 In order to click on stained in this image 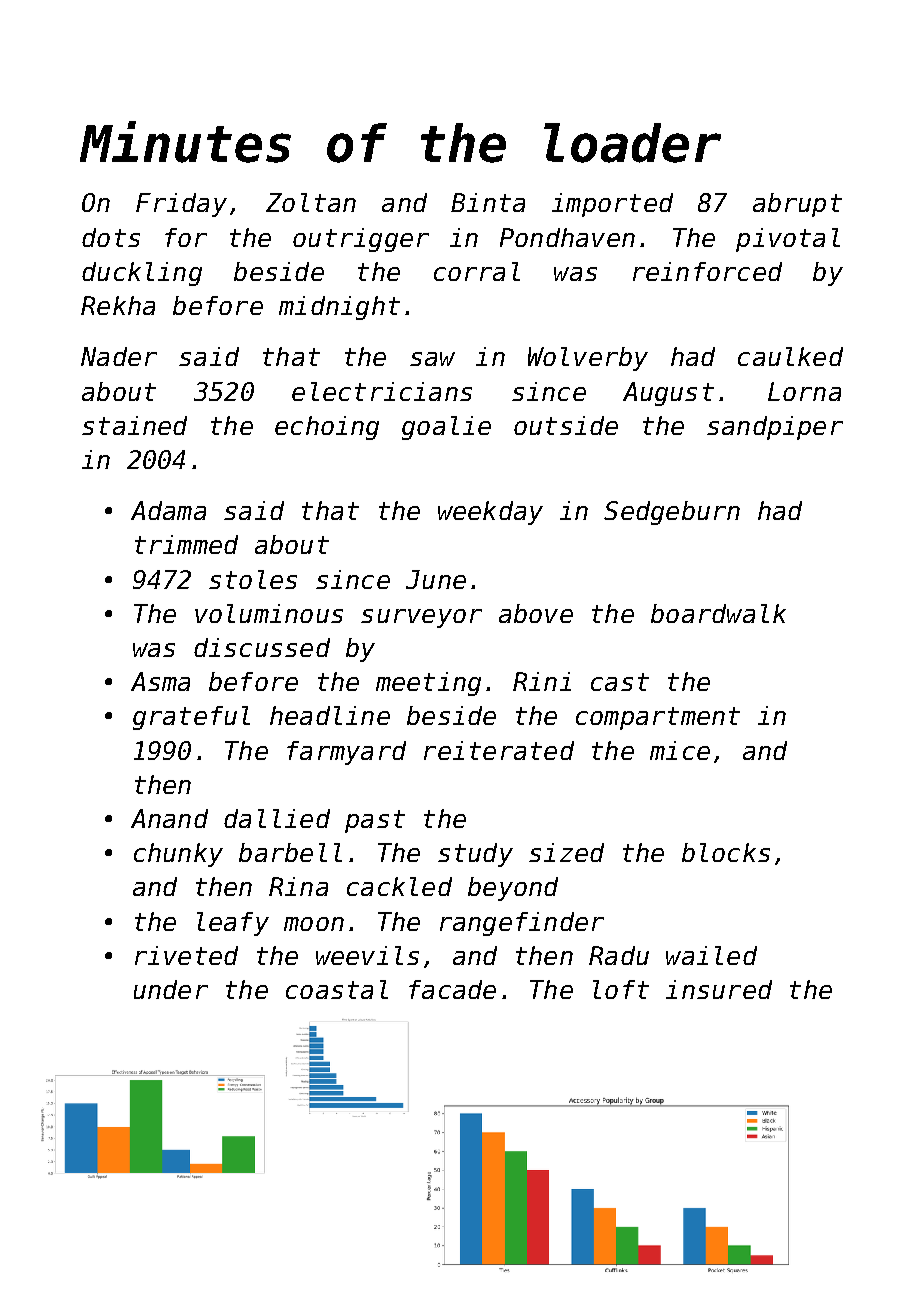, I will do `click(134, 425)`.
